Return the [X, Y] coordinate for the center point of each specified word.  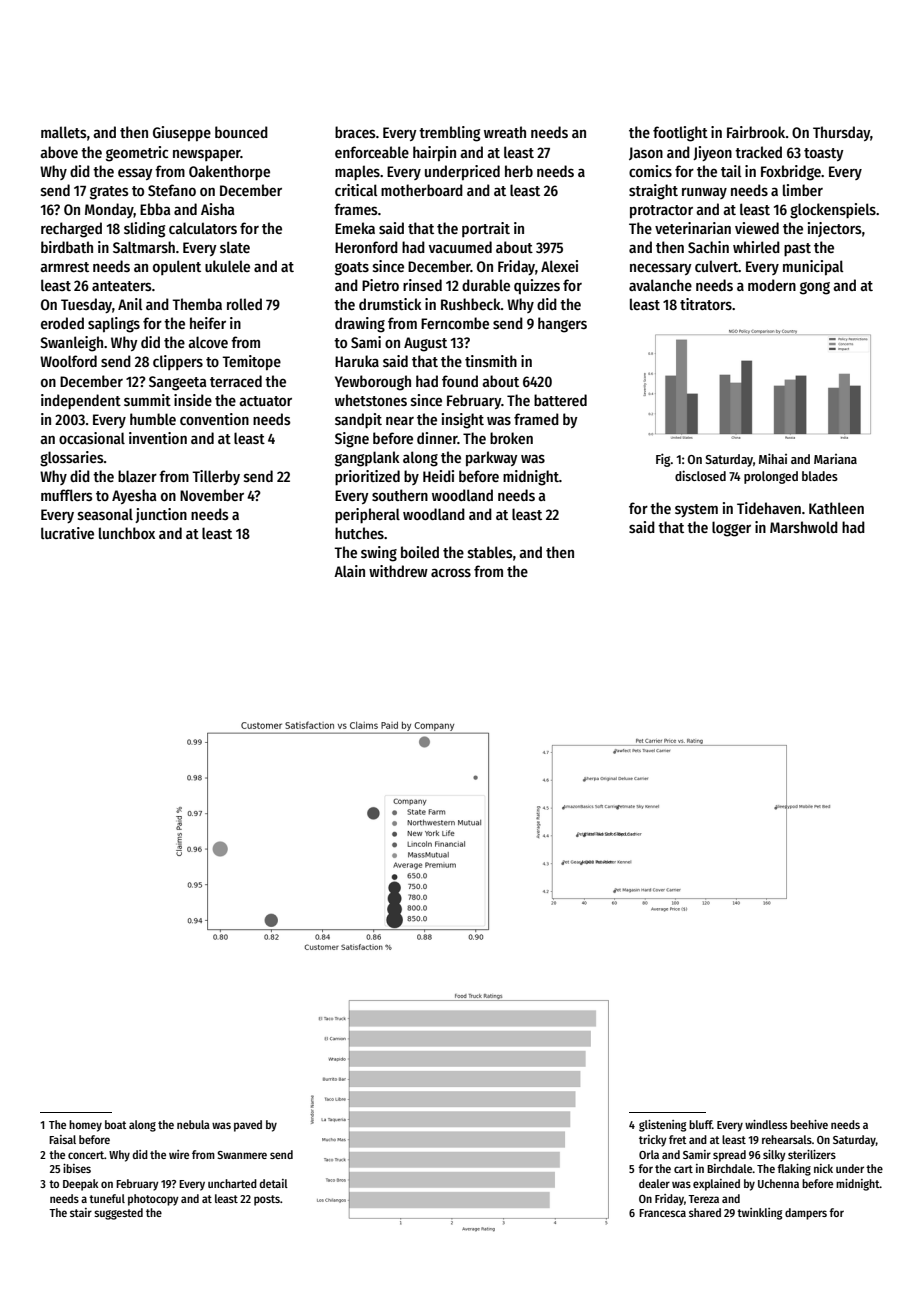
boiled [420, 552]
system [696, 510]
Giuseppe [182, 134]
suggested [118, 1214]
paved [248, 1126]
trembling [449, 134]
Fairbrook [756, 132]
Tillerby [216, 477]
